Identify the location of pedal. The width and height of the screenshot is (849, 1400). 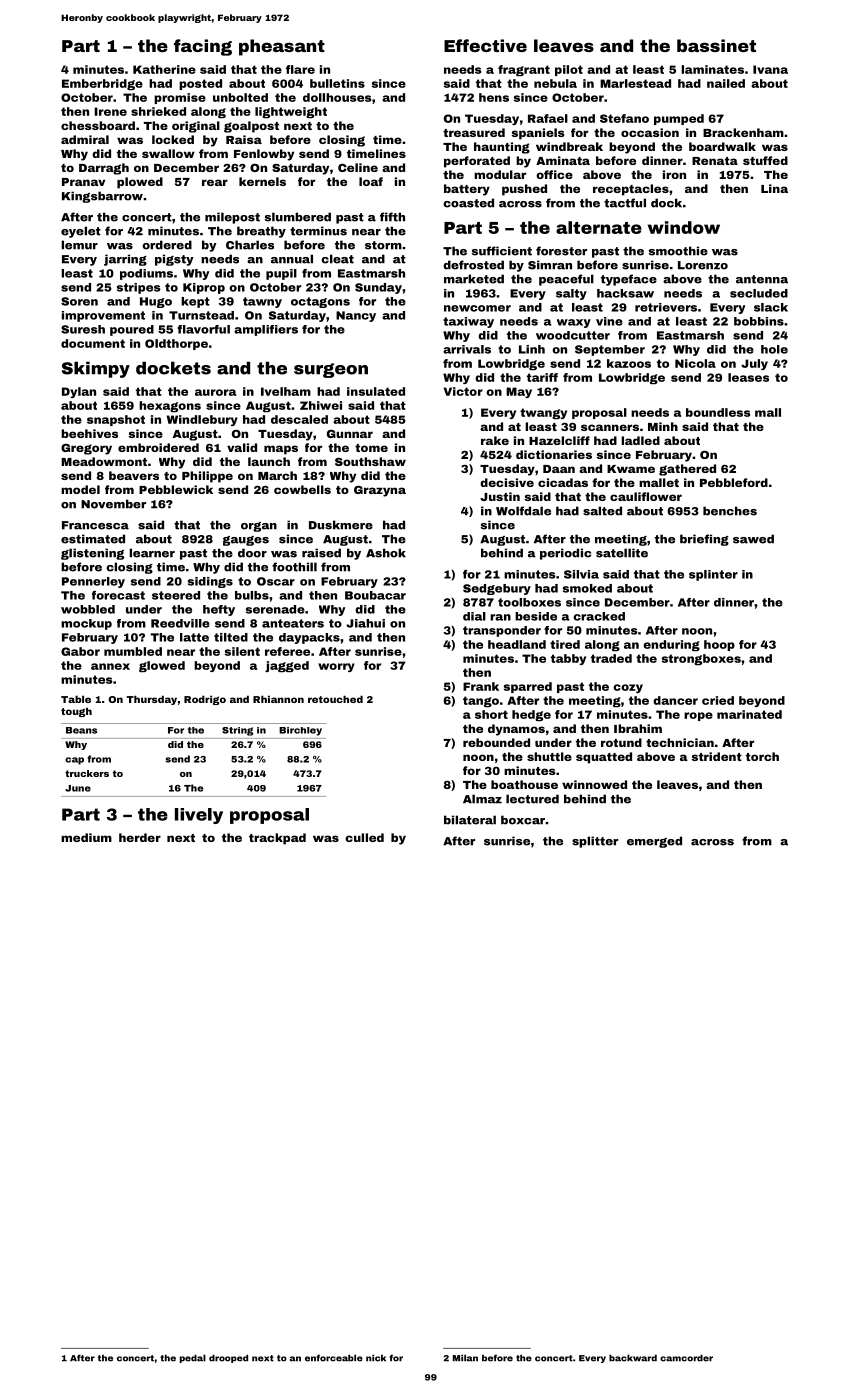
(193, 1358).
